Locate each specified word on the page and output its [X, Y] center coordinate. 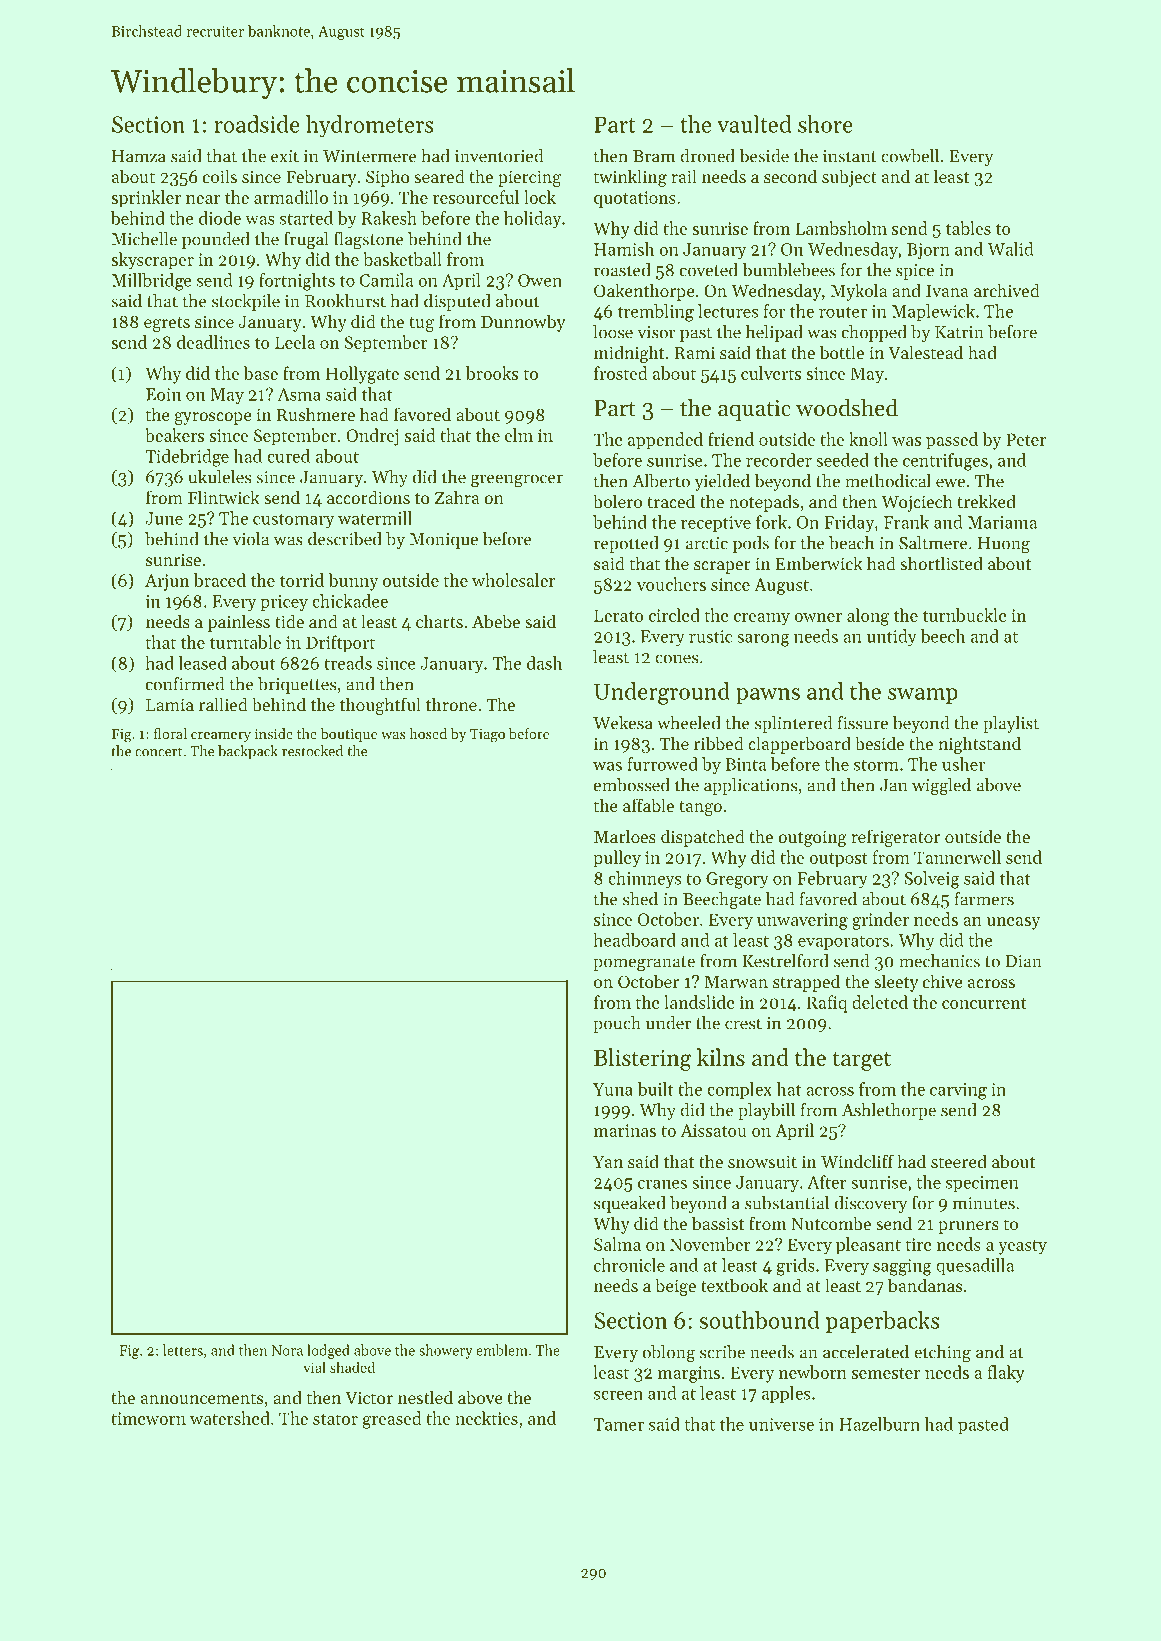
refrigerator [895, 838]
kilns [721, 1057]
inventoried [499, 156]
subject [849, 178]
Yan [608, 1162]
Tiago [487, 736]
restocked [312, 751]
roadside [257, 124]
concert [159, 752]
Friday [849, 524]
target [862, 1061]
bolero [617, 501]
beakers [174, 435]
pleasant [868, 1246]
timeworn [148, 1418]
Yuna [613, 1089]
